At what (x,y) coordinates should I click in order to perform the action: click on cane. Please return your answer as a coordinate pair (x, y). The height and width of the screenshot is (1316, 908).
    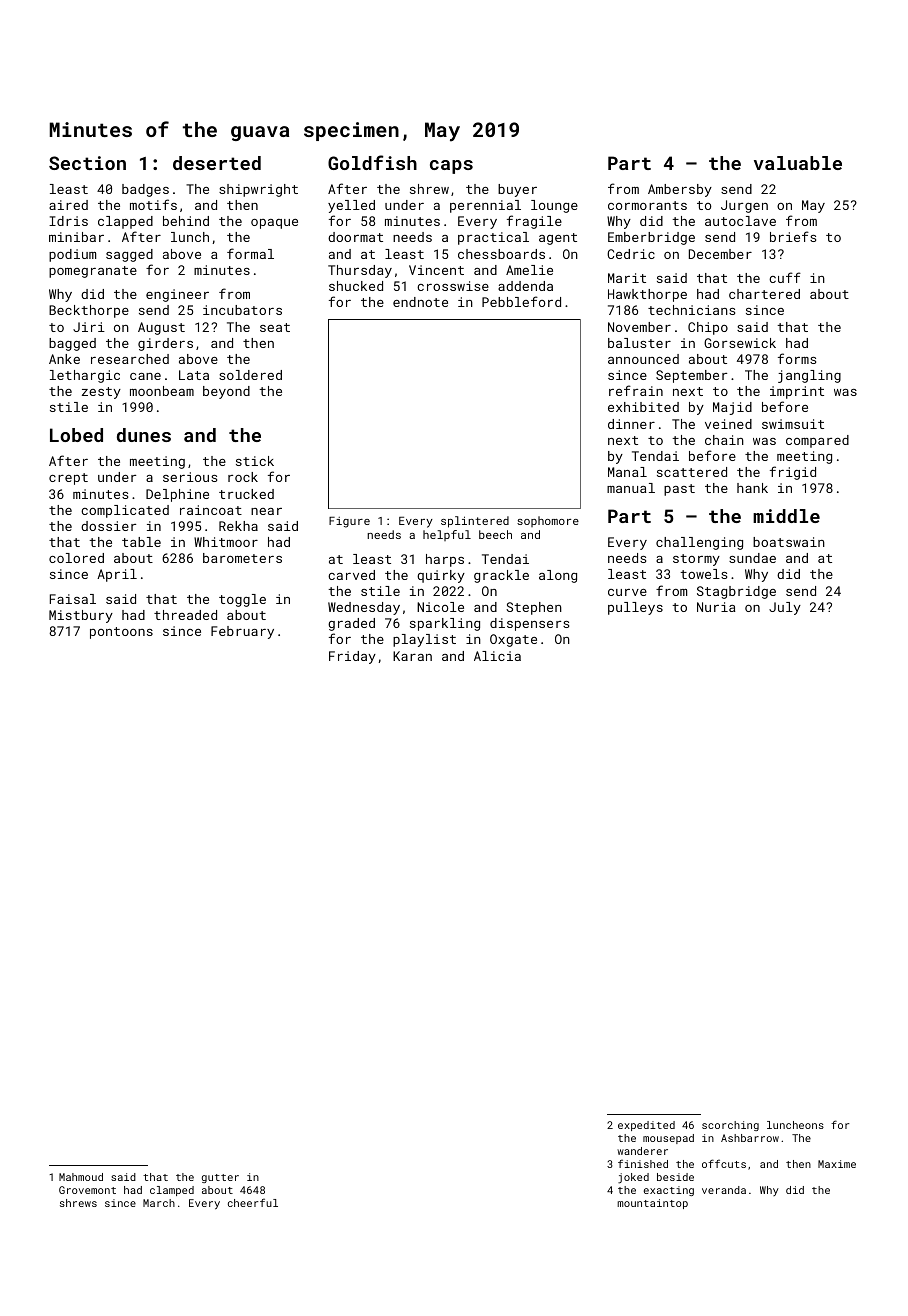
    Looking at the image, I should click on (145, 376).
